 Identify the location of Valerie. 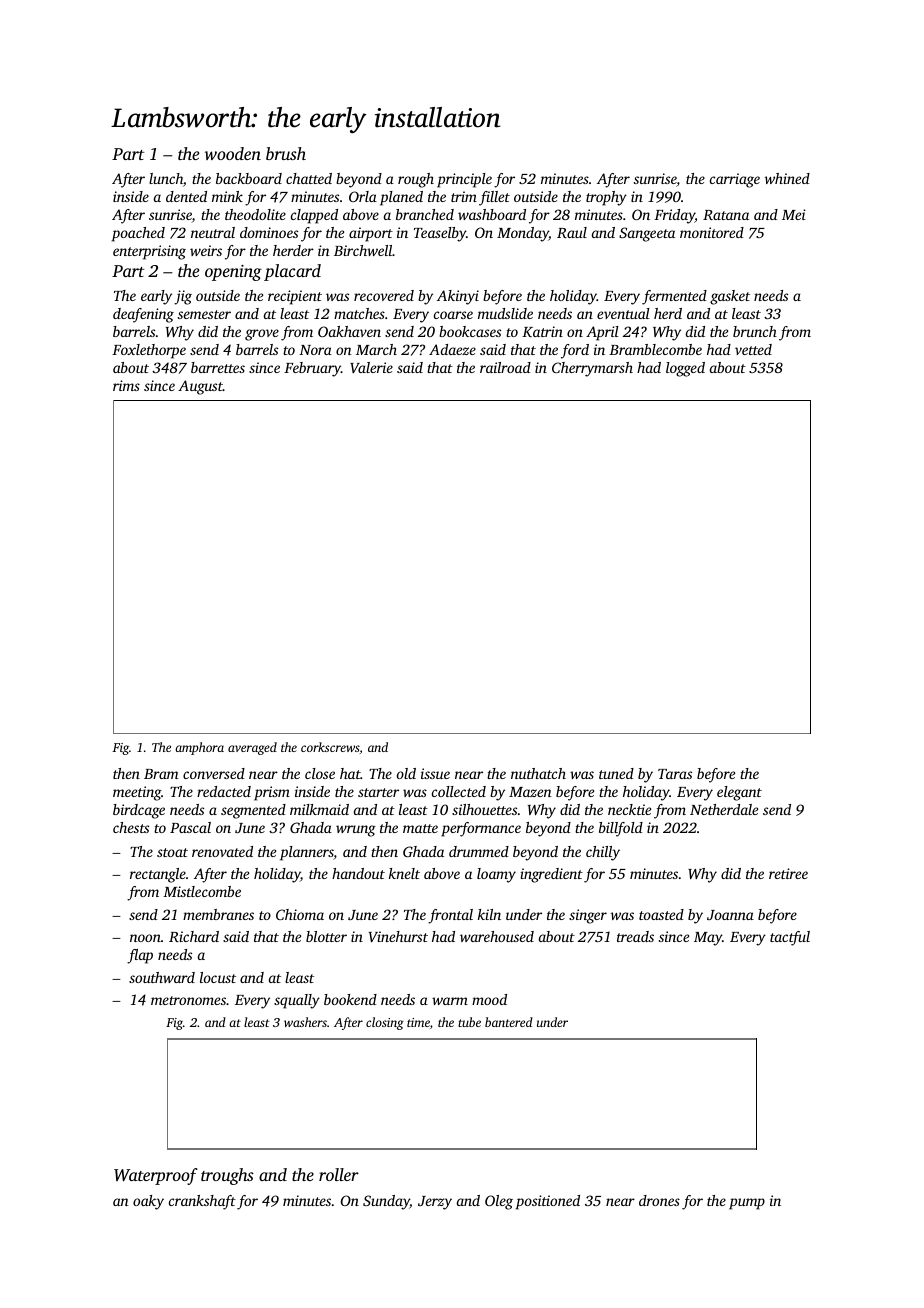
(371, 367).
